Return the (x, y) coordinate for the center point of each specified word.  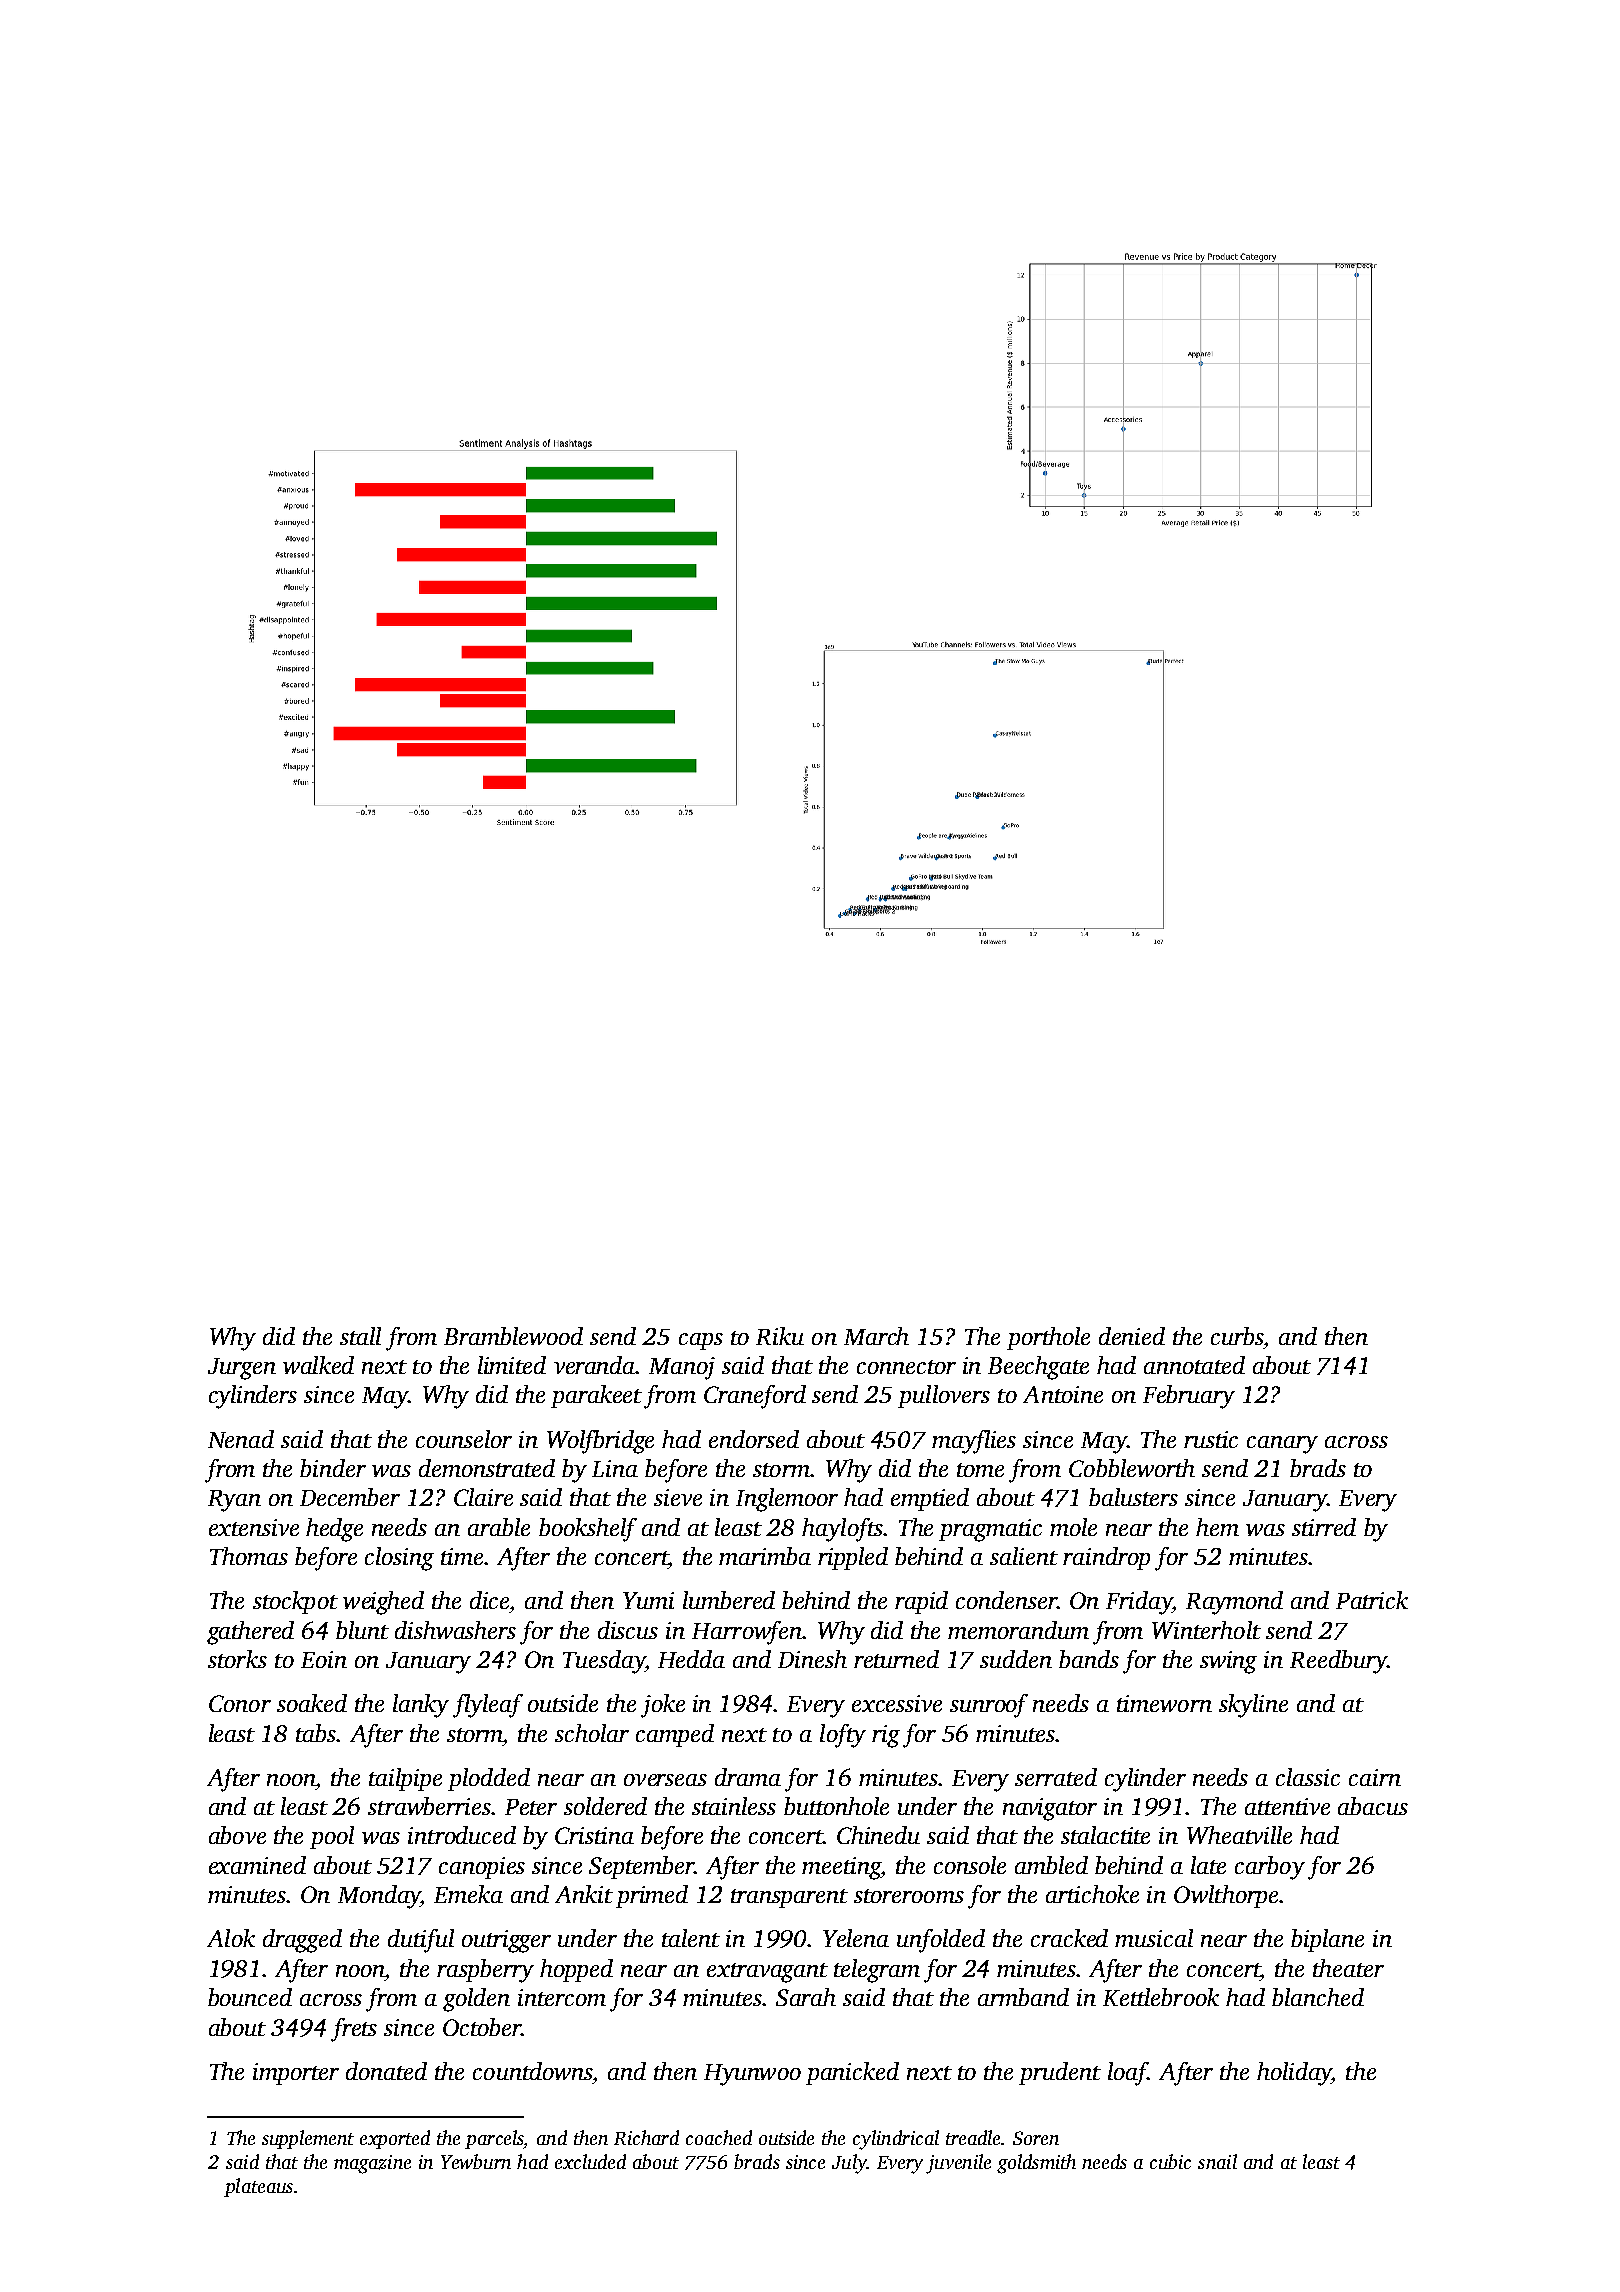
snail (1217, 2161)
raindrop (1106, 1558)
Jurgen (242, 1369)
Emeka (468, 1894)
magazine (372, 2164)
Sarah (806, 1997)
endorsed (754, 1439)
